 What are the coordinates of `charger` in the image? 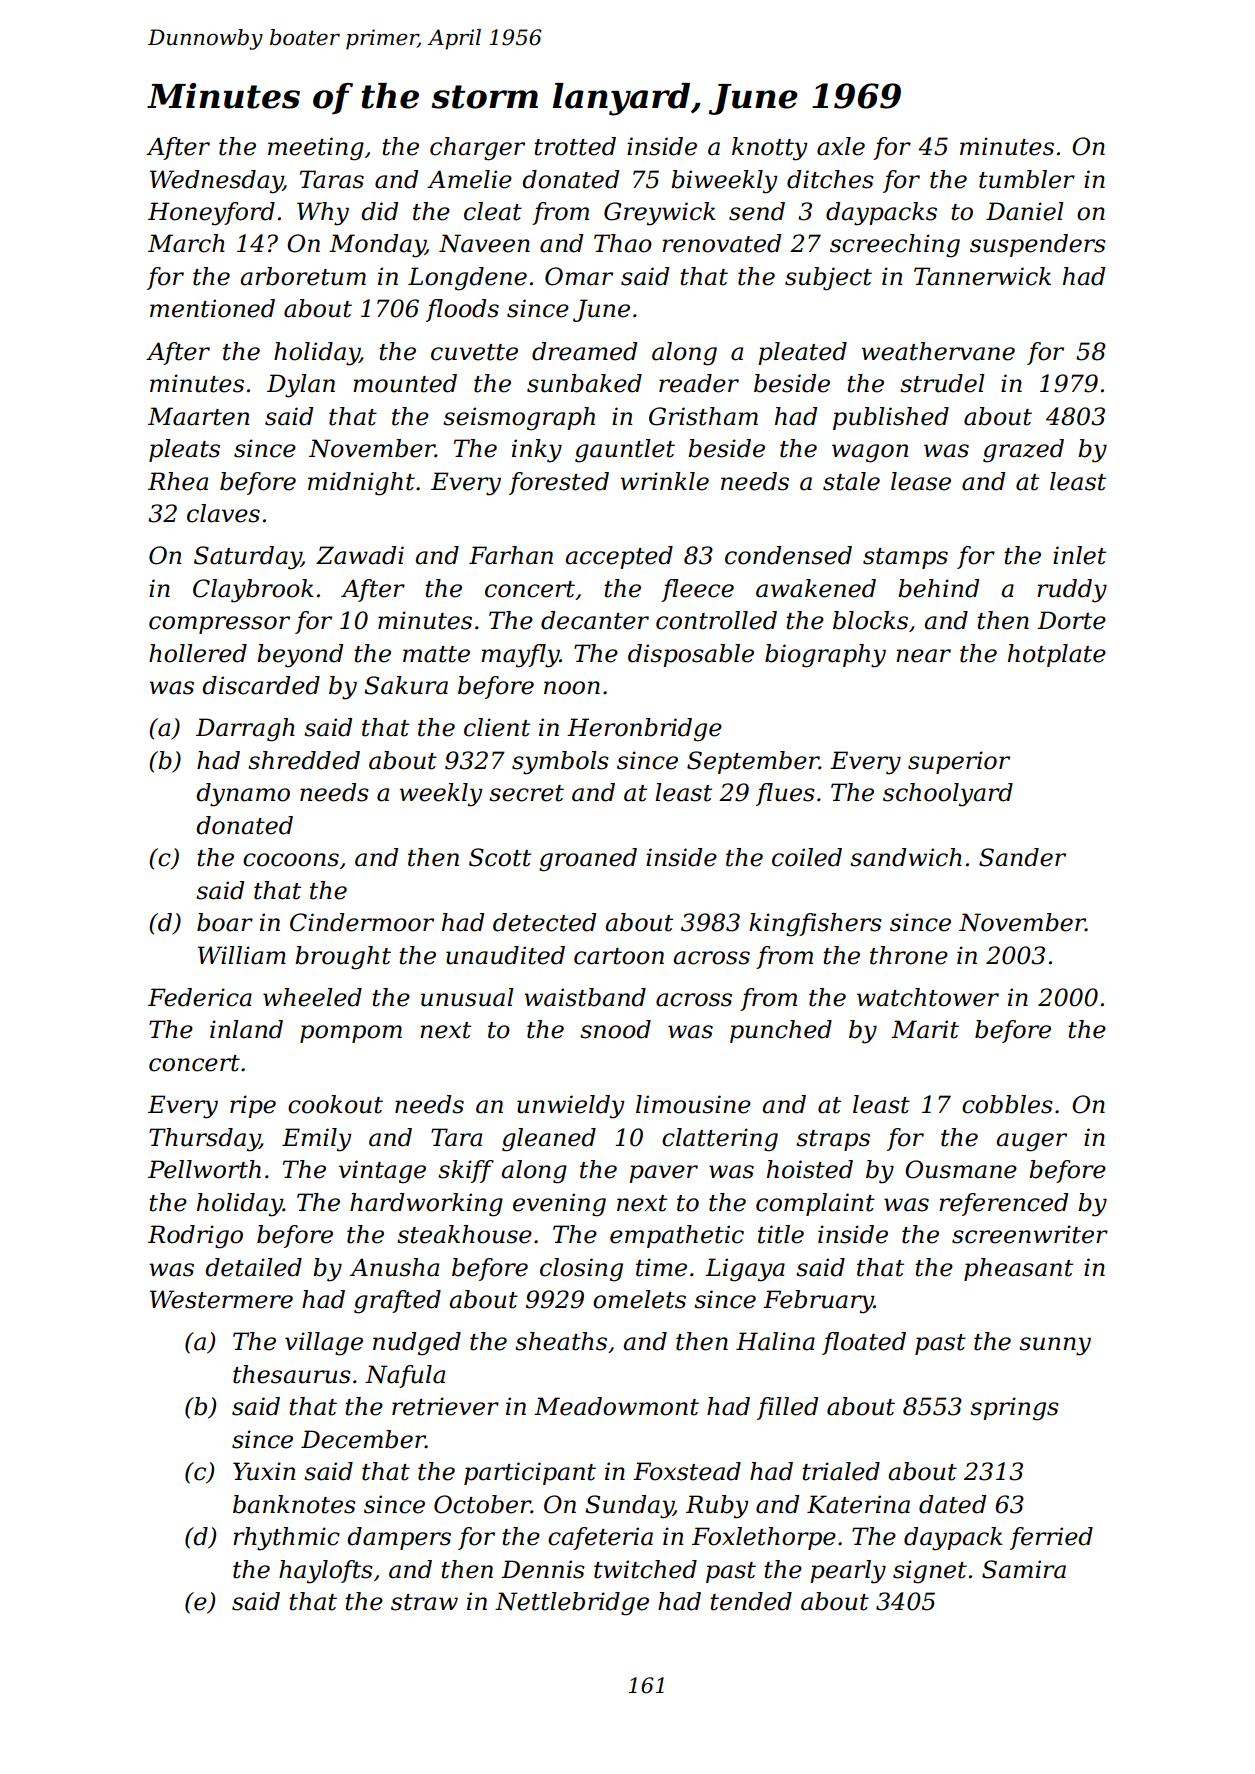 It's located at (477, 149).
